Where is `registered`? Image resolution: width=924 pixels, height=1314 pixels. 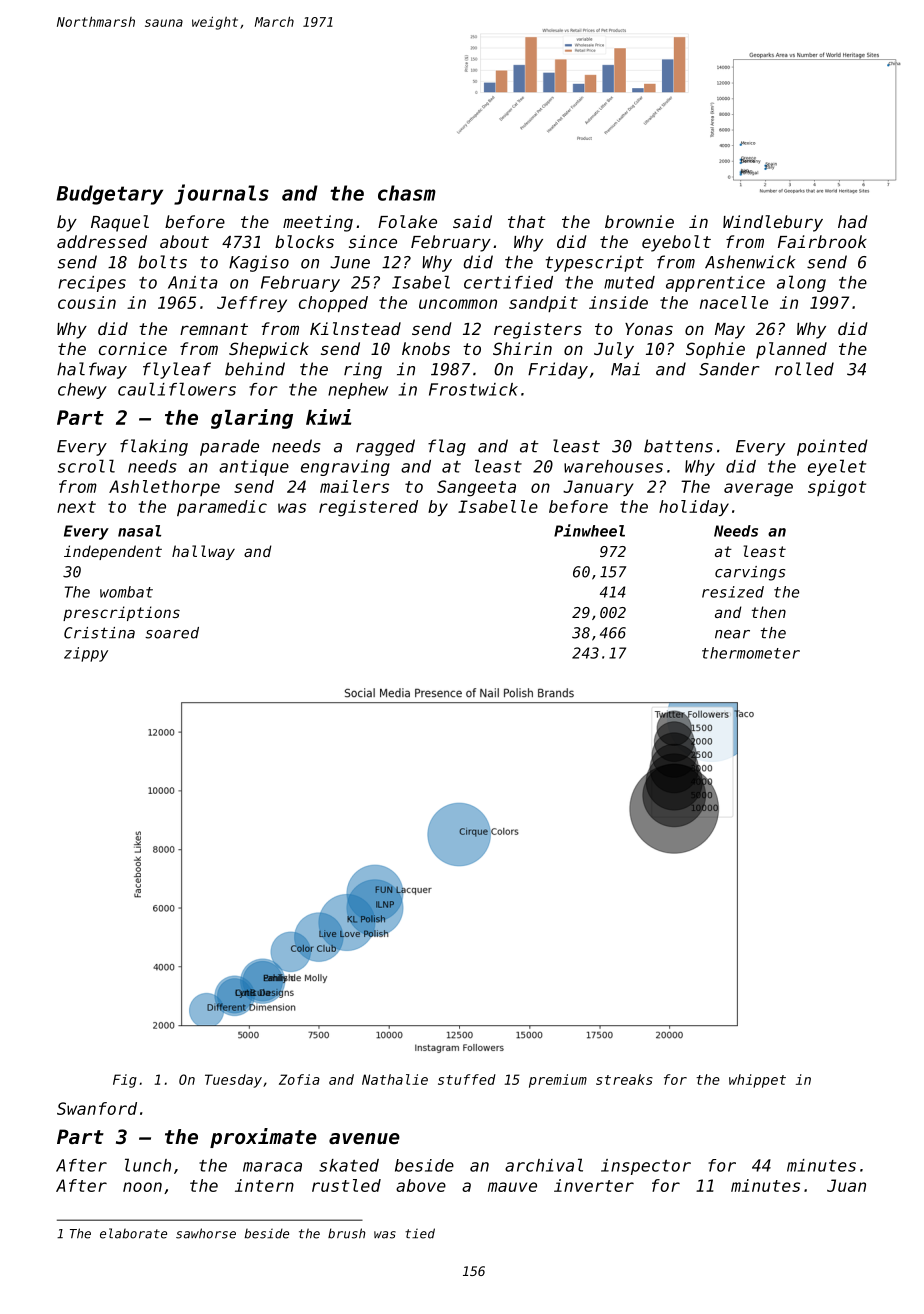
registered is located at coordinates (368, 508).
